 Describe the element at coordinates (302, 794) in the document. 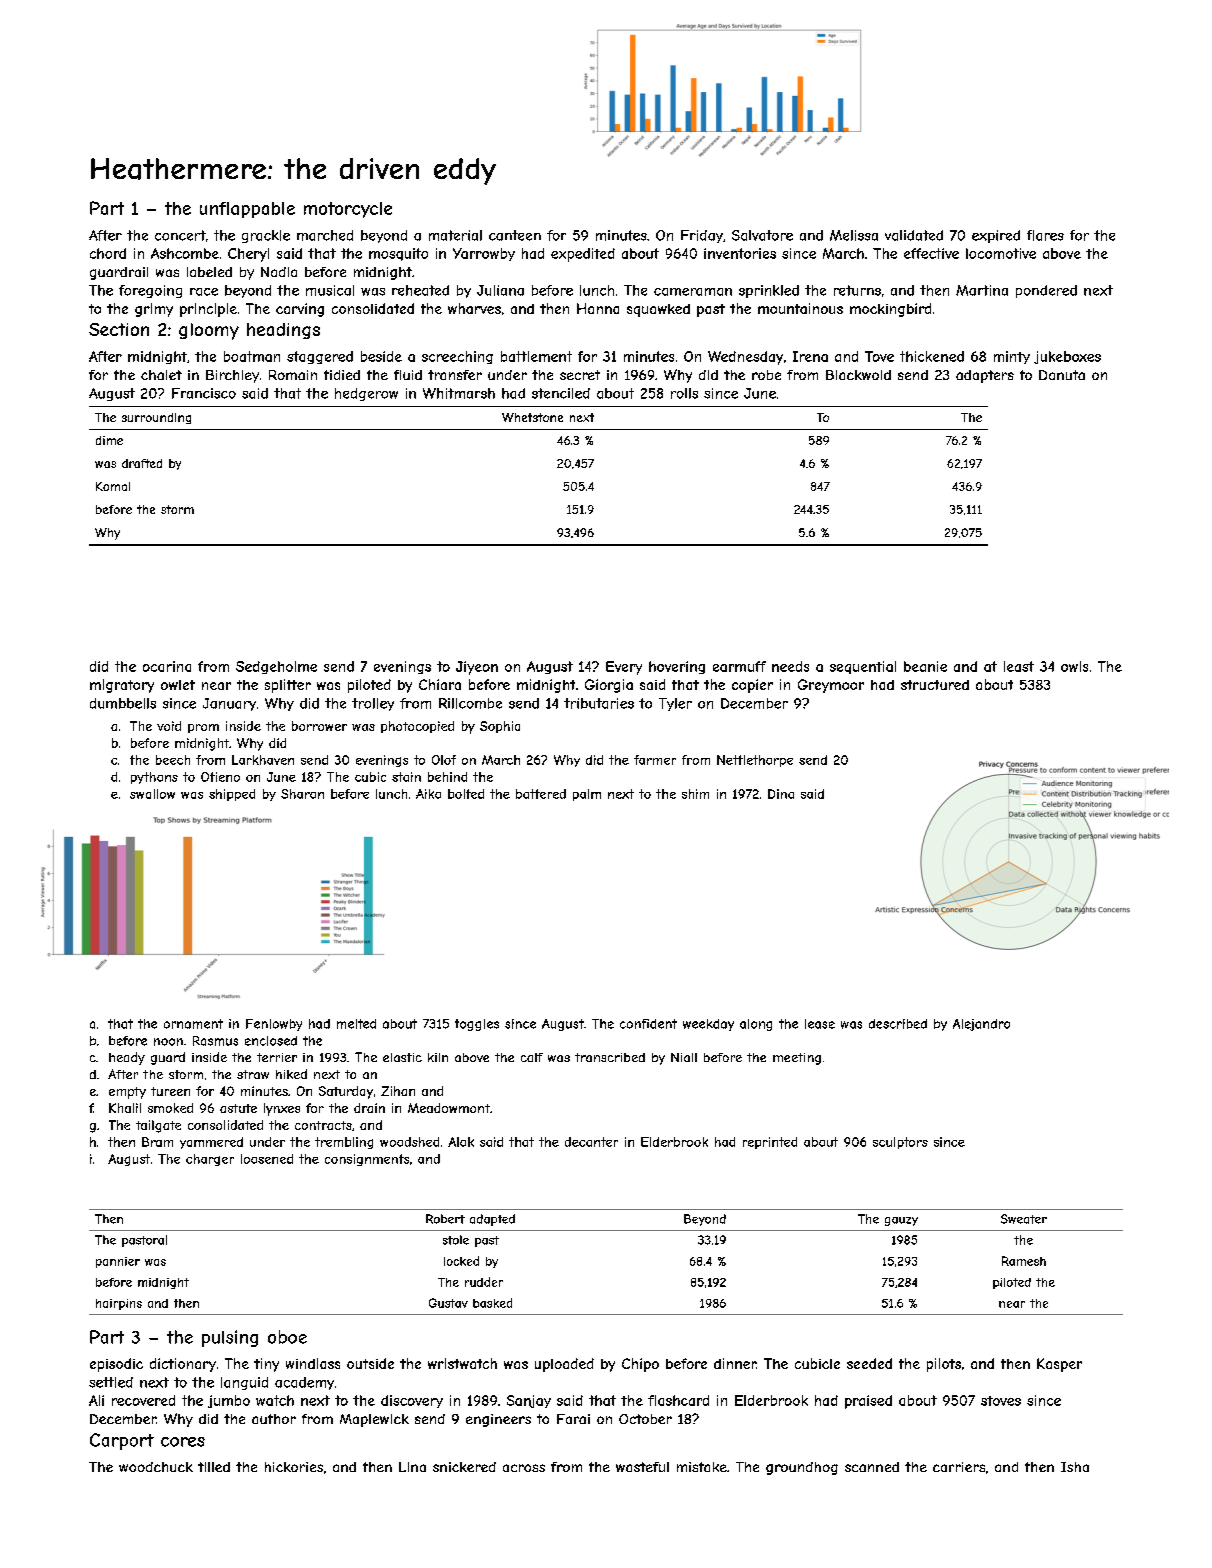

I see `Sharon` at that location.
